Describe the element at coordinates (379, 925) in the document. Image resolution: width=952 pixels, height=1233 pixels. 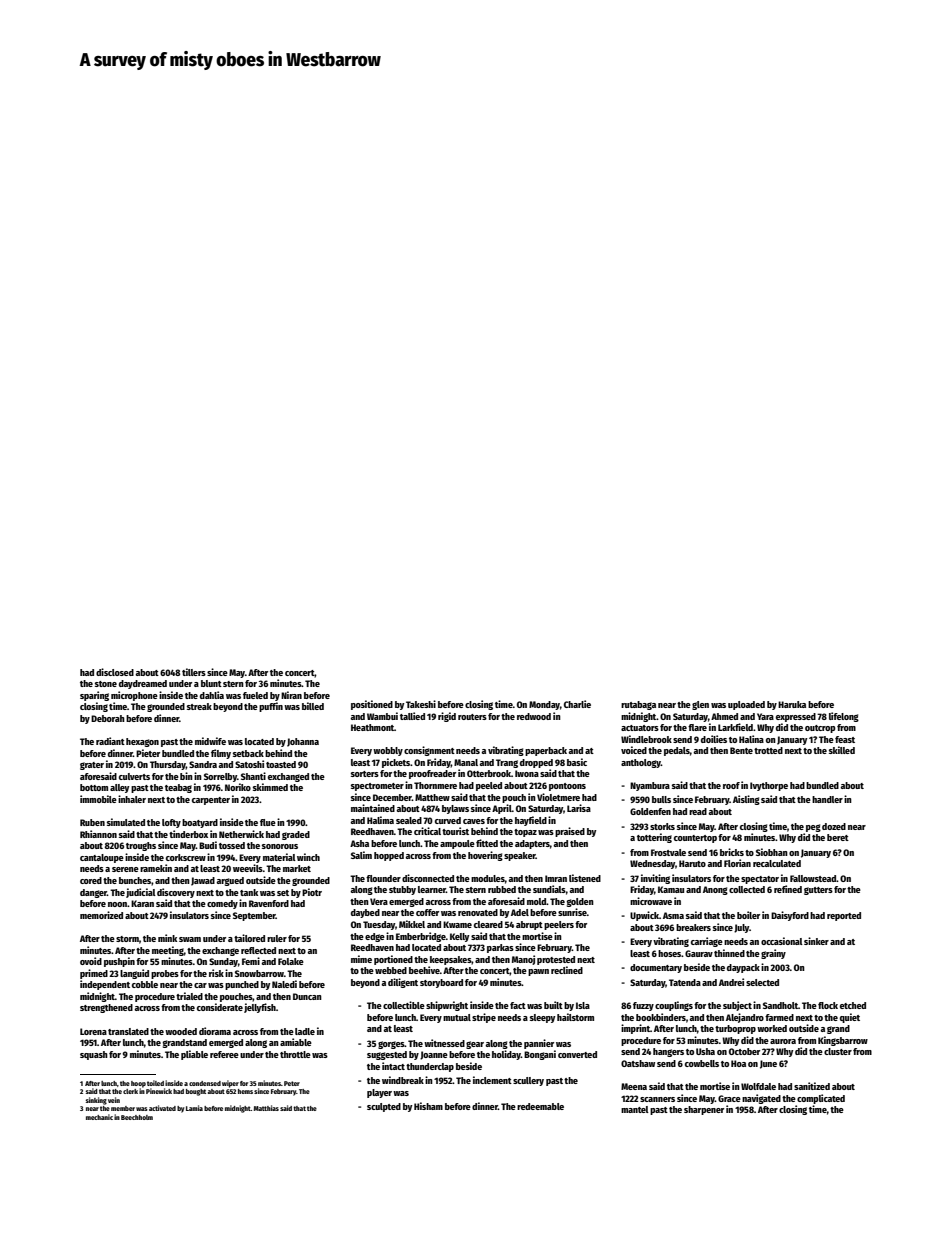
I see `Tuesday` at that location.
